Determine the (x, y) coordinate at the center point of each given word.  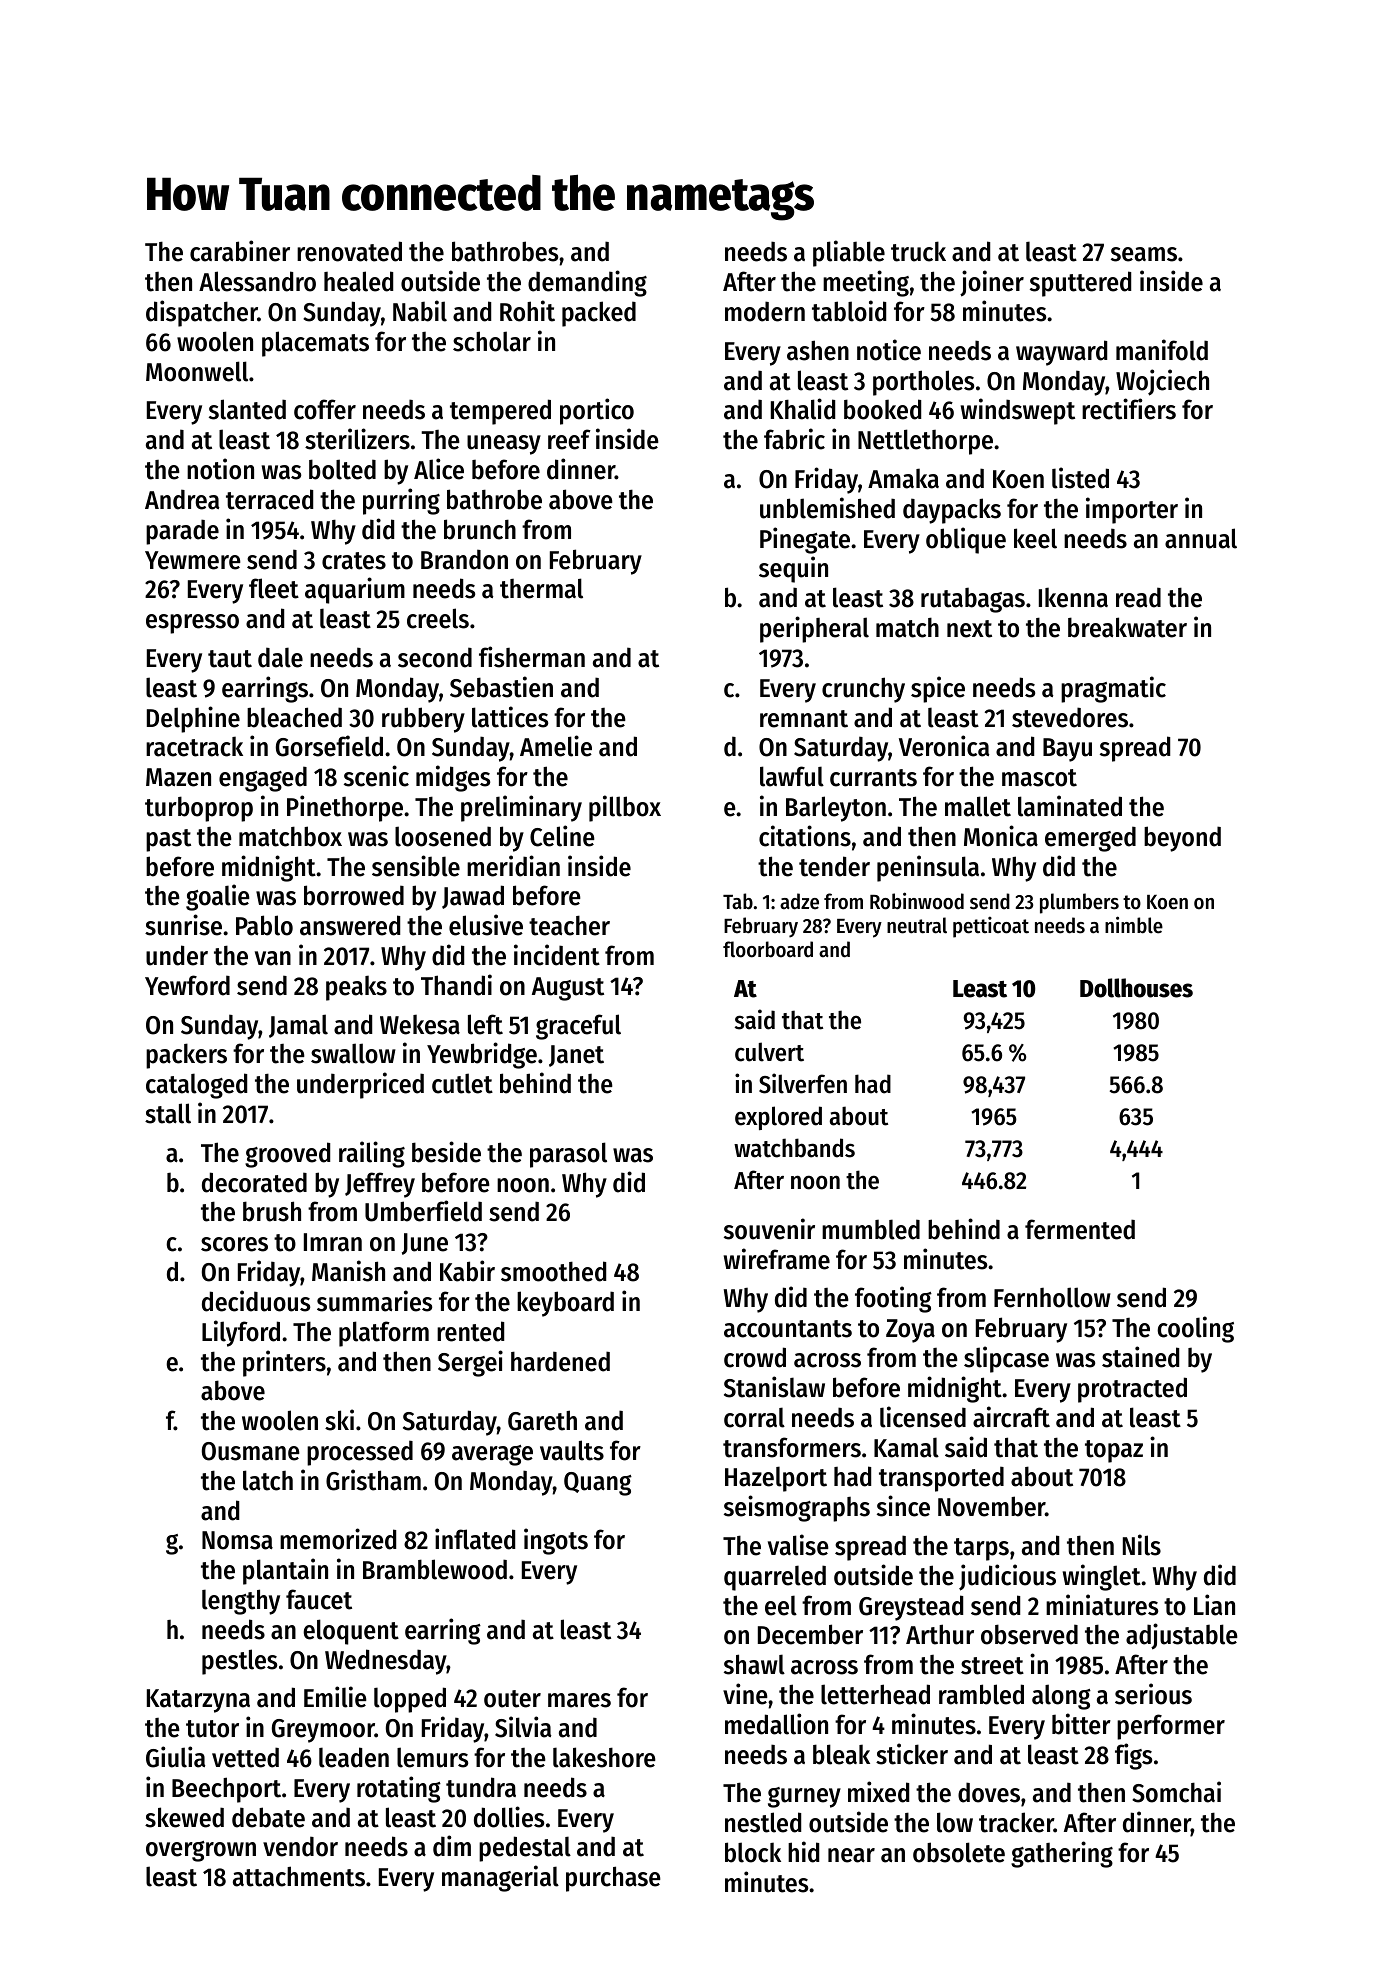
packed (599, 314)
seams (1144, 254)
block (753, 1852)
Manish (348, 1271)
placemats (315, 344)
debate (268, 1817)
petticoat (991, 927)
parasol (568, 1155)
